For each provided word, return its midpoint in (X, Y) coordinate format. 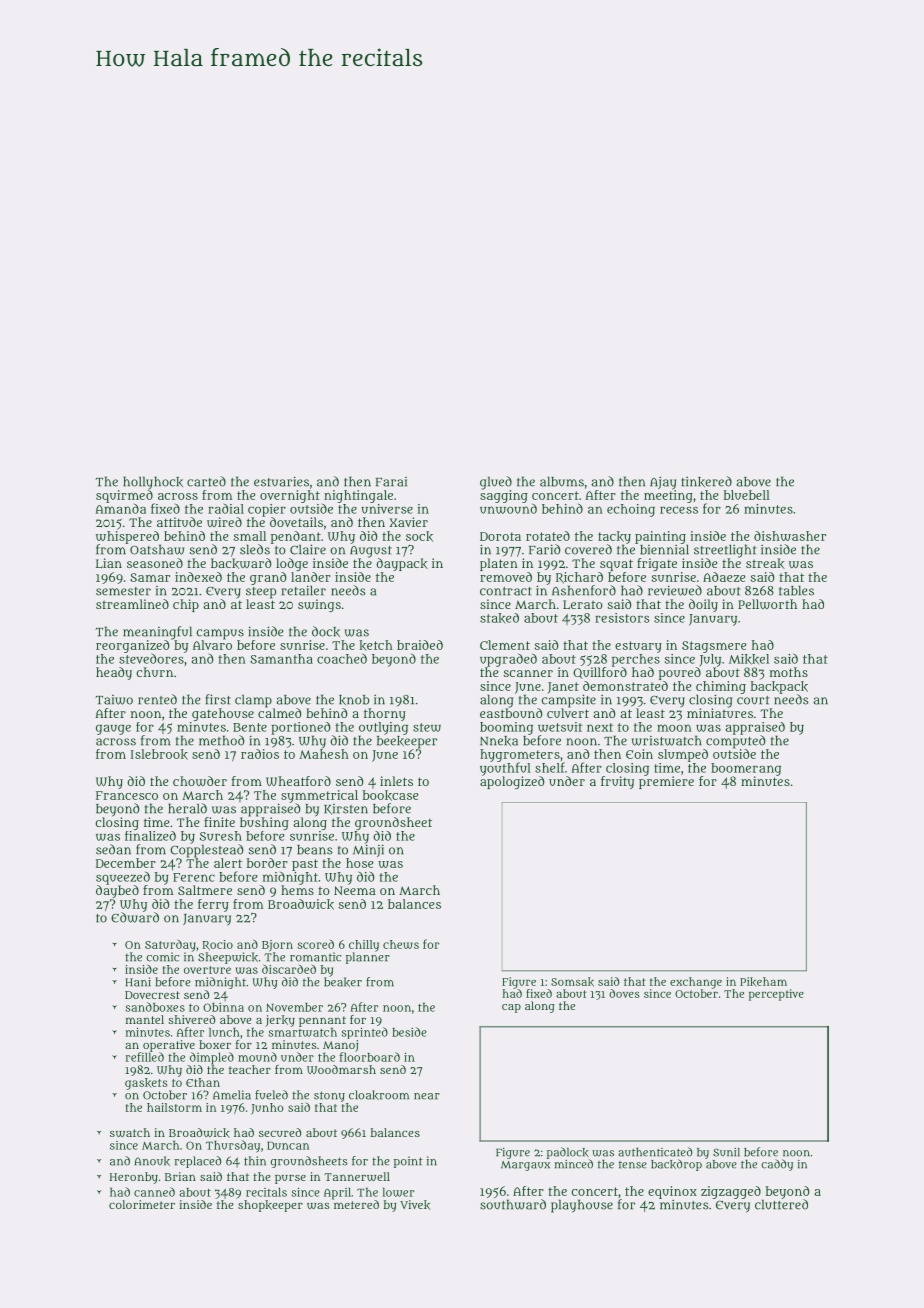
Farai (391, 482)
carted (206, 481)
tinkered (706, 481)
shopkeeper (270, 1206)
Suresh (221, 836)
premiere (666, 782)
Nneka (499, 741)
